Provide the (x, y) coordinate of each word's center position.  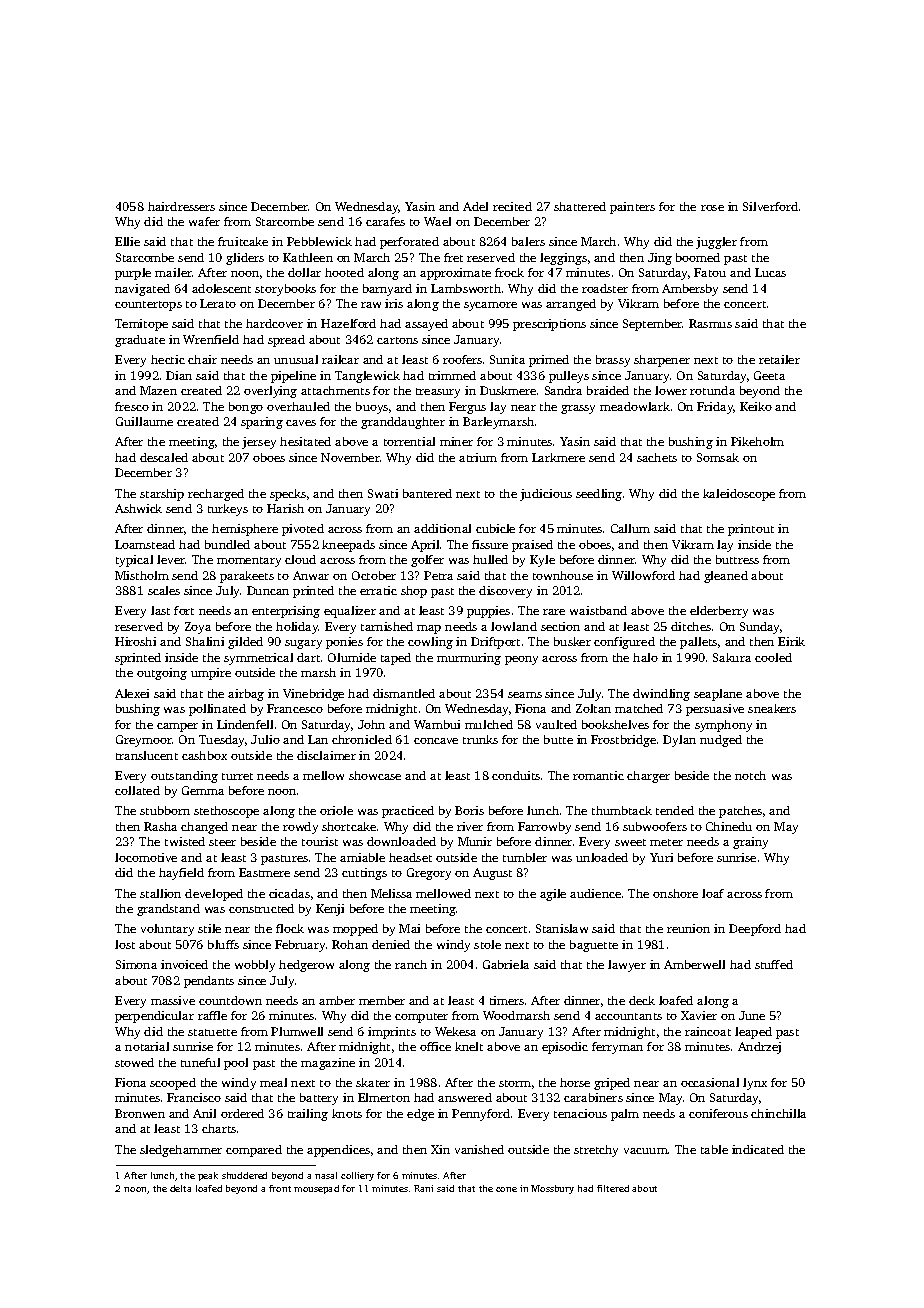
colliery (357, 1176)
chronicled (362, 739)
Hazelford (348, 323)
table (714, 1149)
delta (180, 1188)
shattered (580, 206)
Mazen (158, 390)
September (653, 325)
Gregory (429, 874)
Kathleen (308, 257)
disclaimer (326, 755)
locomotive (146, 857)
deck (642, 1000)
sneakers (772, 708)
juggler (716, 243)
